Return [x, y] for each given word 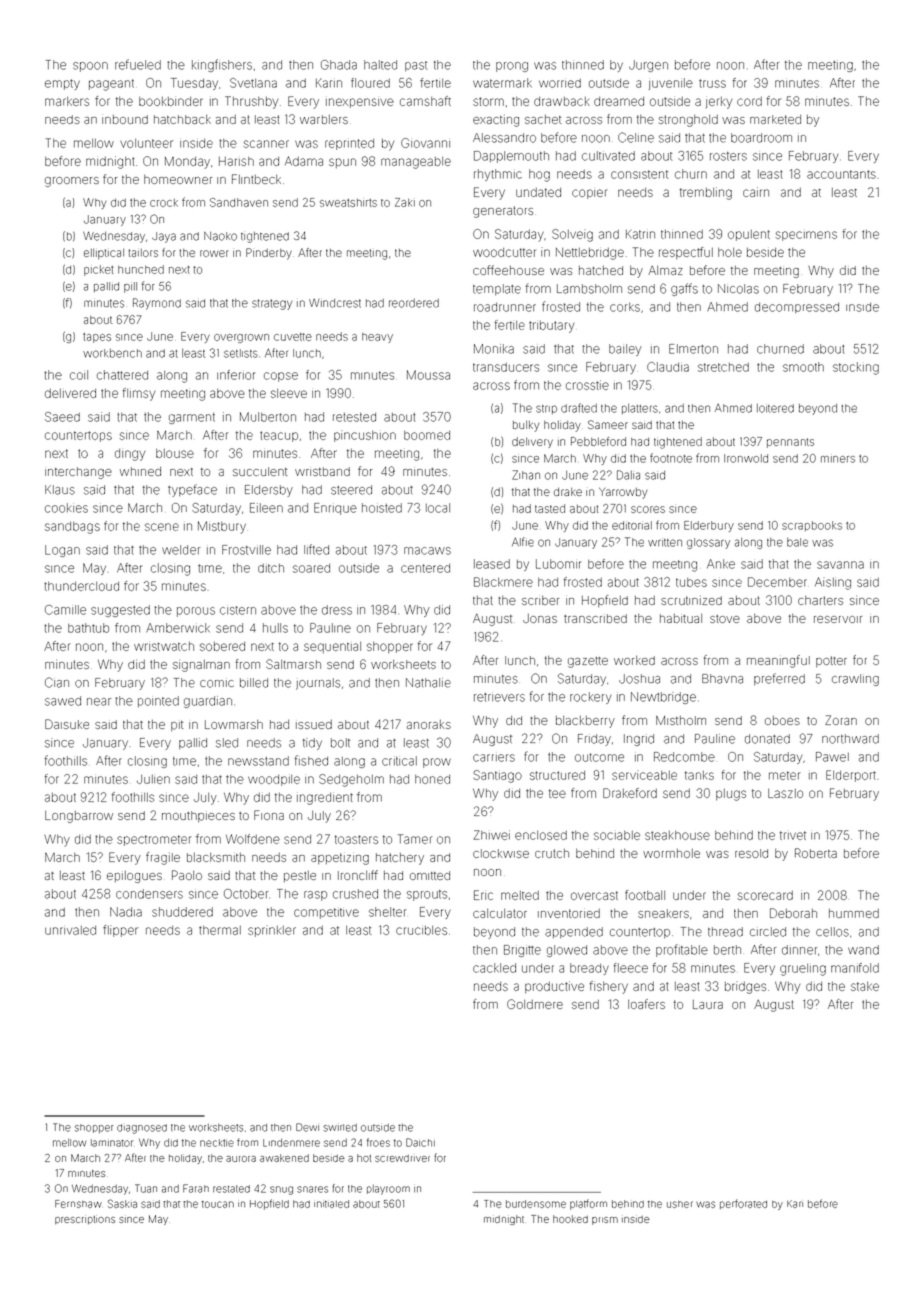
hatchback [182, 119]
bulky [526, 426]
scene [162, 527]
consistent [639, 174]
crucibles [421, 930]
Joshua [639, 679]
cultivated [608, 156]
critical [399, 761]
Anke [721, 564]
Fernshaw [78, 1204]
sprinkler [272, 931]
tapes [97, 338]
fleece [631, 968]
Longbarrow [79, 817]
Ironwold [746, 458]
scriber [540, 600]
